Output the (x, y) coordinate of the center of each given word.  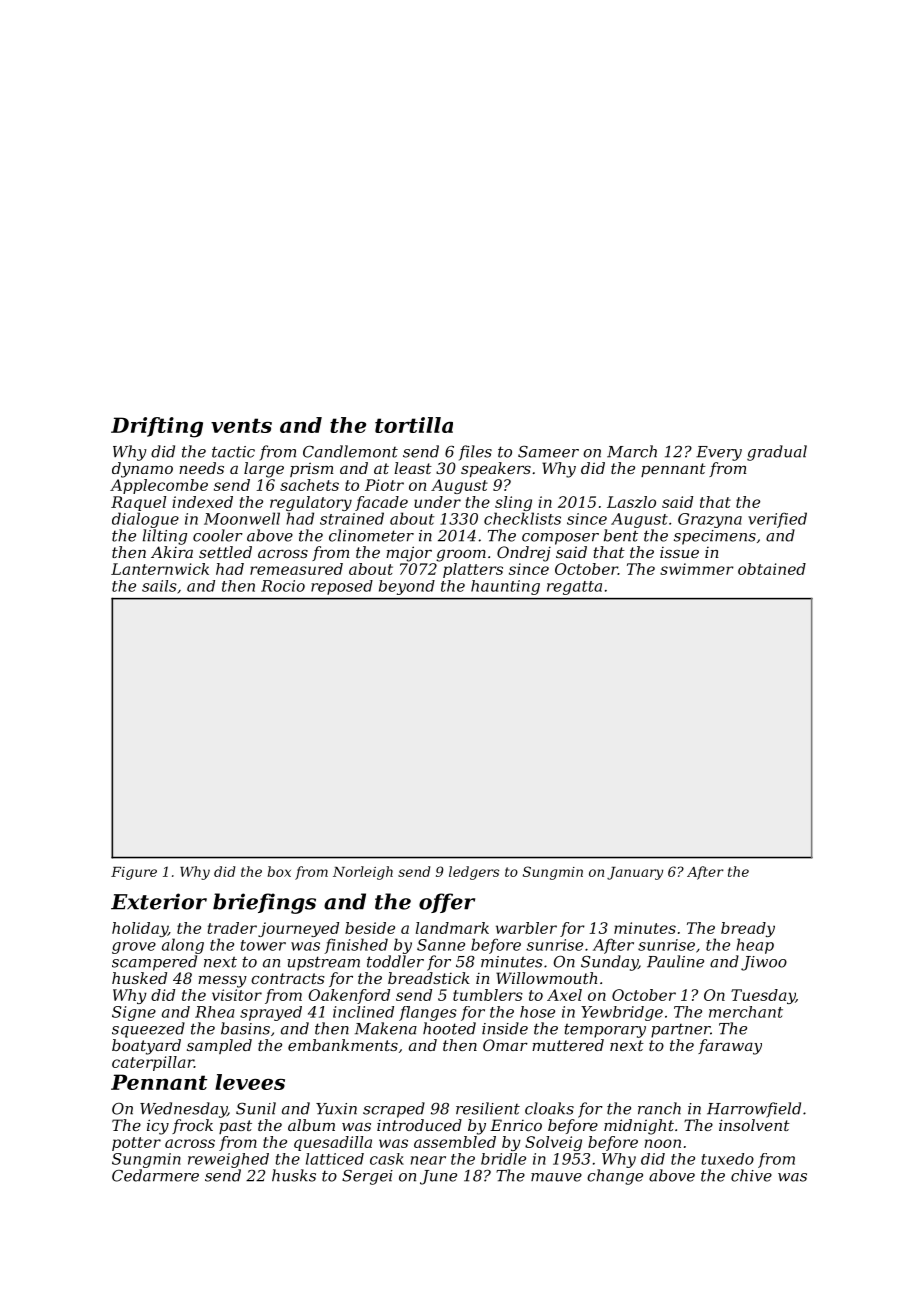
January (635, 873)
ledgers (474, 873)
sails (159, 586)
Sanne (441, 945)
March (632, 451)
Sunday (609, 963)
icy (158, 1127)
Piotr (384, 485)
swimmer (697, 569)
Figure (134, 873)
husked (139, 978)
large (264, 470)
